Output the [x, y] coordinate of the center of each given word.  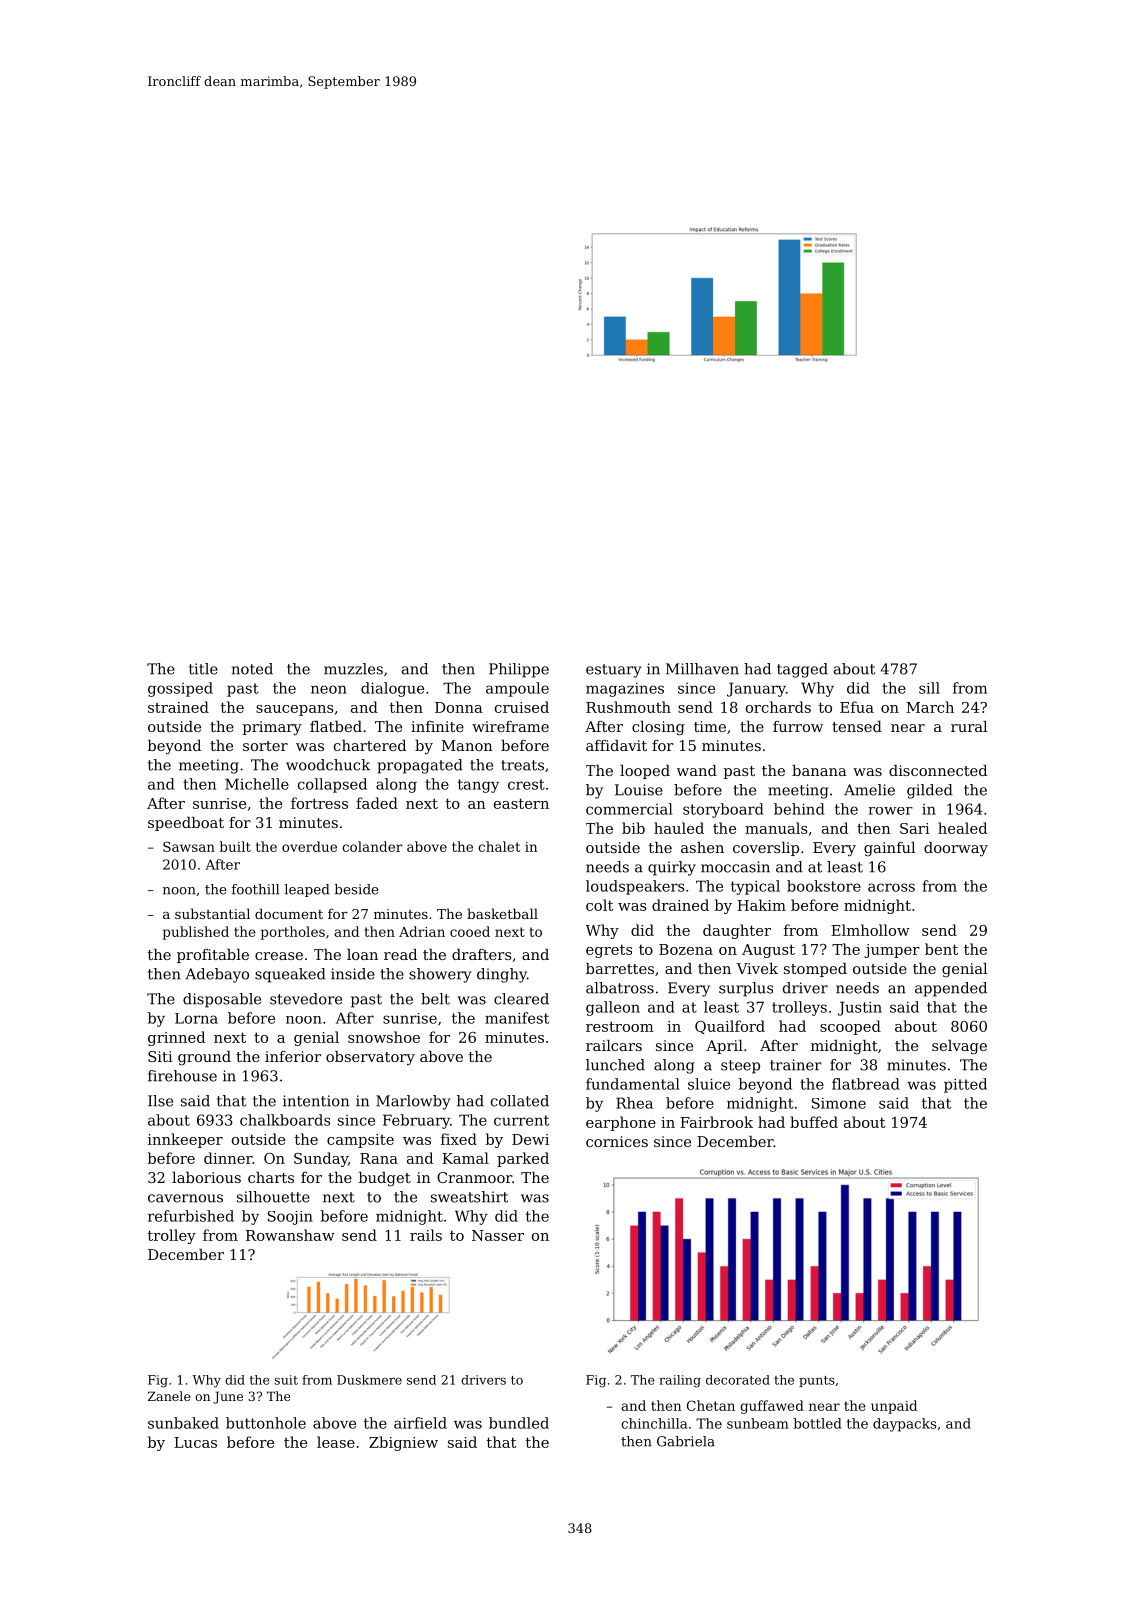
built [235, 846]
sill [929, 688]
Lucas [195, 1442]
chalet [499, 846]
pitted [965, 1085]
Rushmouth [628, 707]
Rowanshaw [290, 1235]
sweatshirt [469, 1197]
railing [680, 1381]
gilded [930, 791]
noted [252, 669]
